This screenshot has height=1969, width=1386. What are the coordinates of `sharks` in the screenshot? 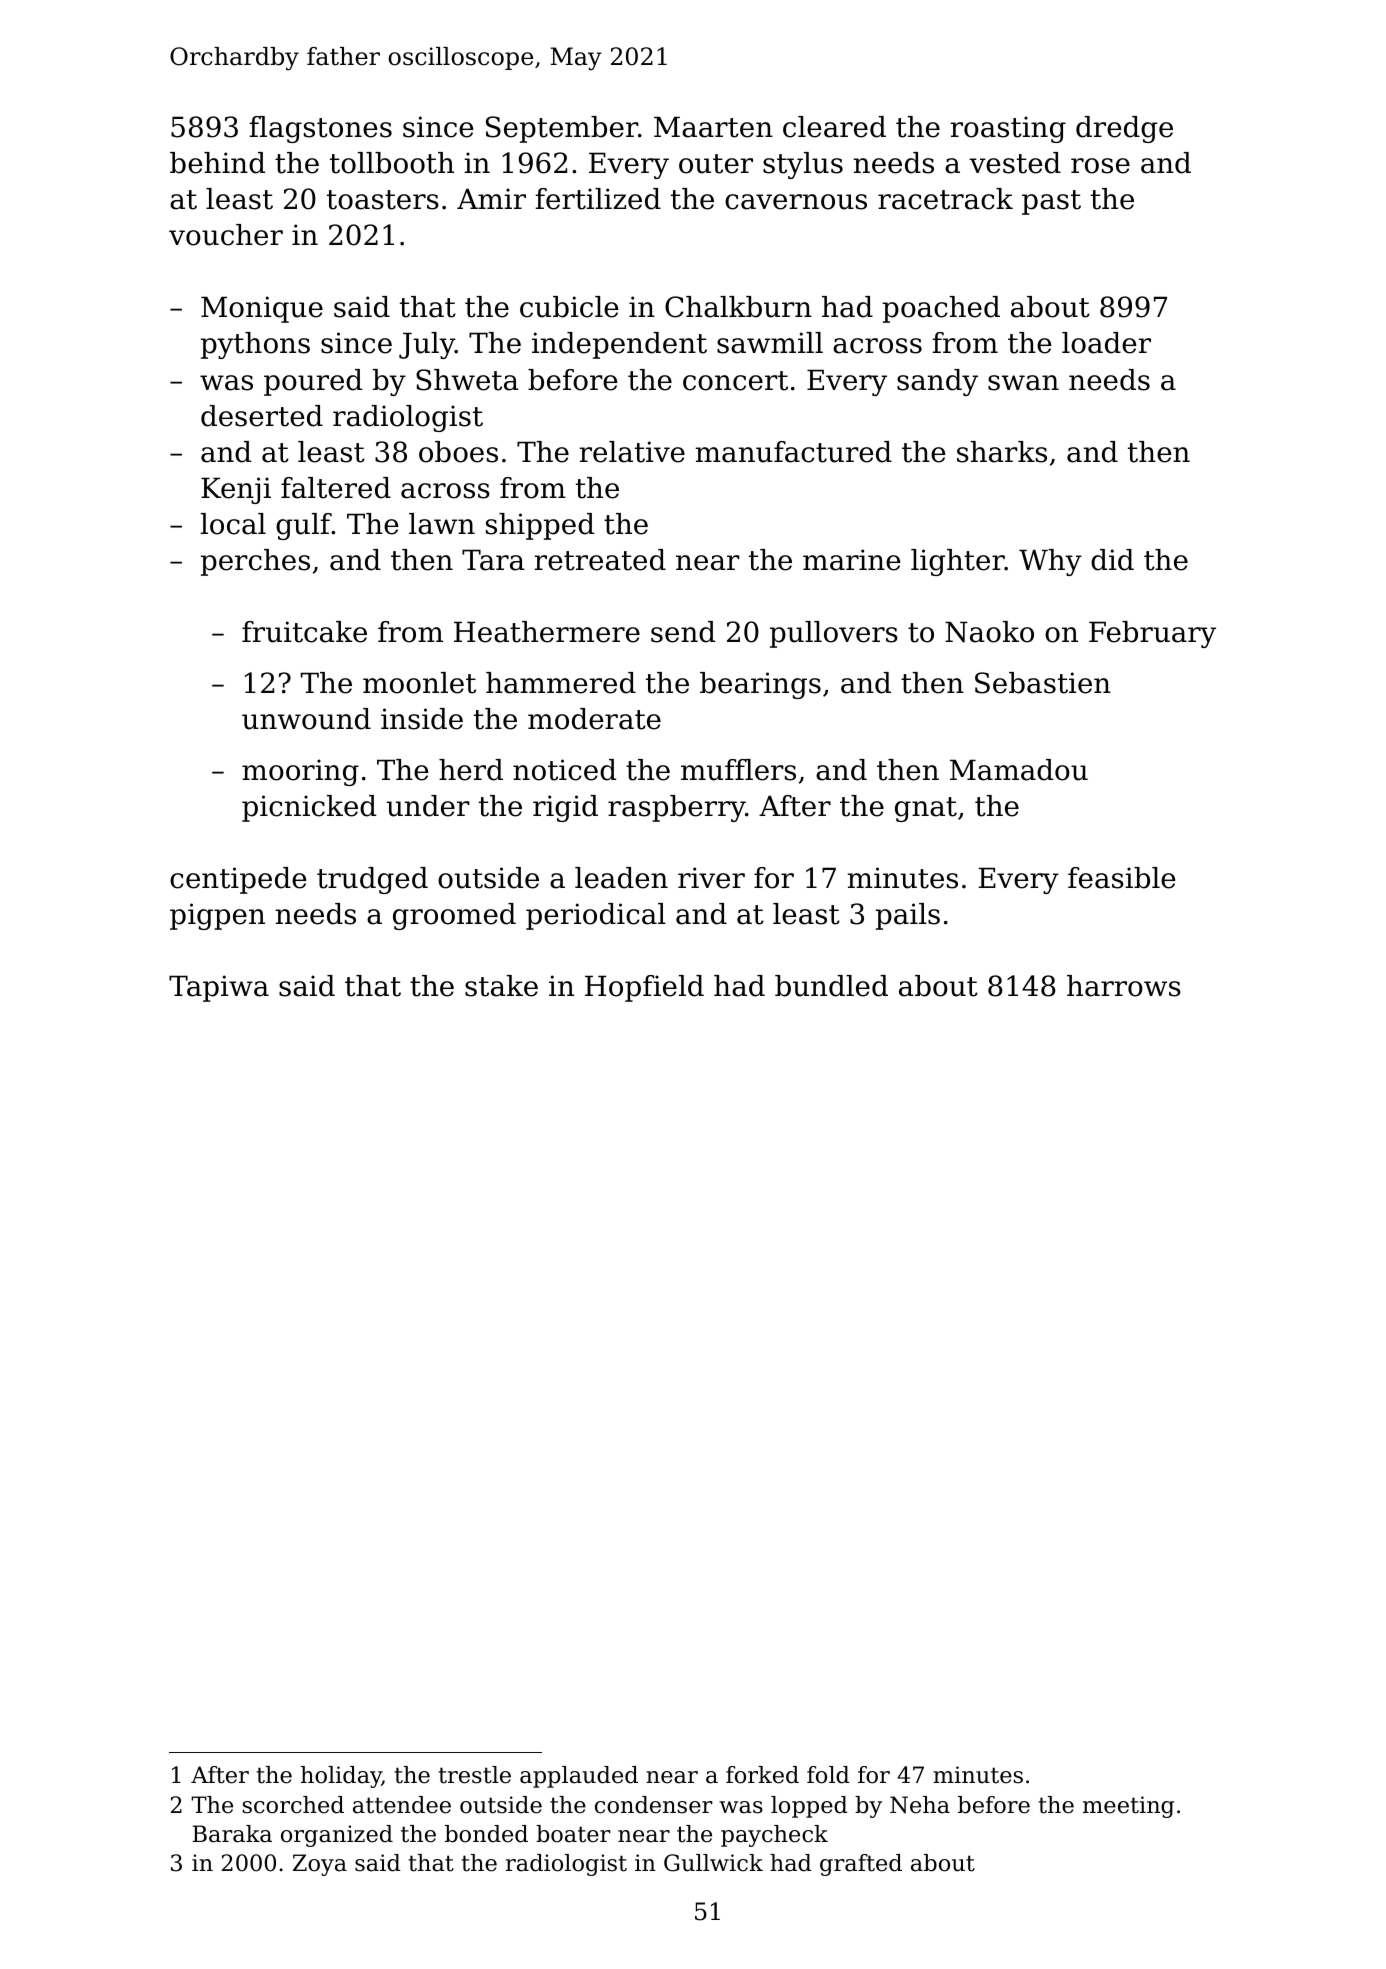 It's located at (1002, 452).
